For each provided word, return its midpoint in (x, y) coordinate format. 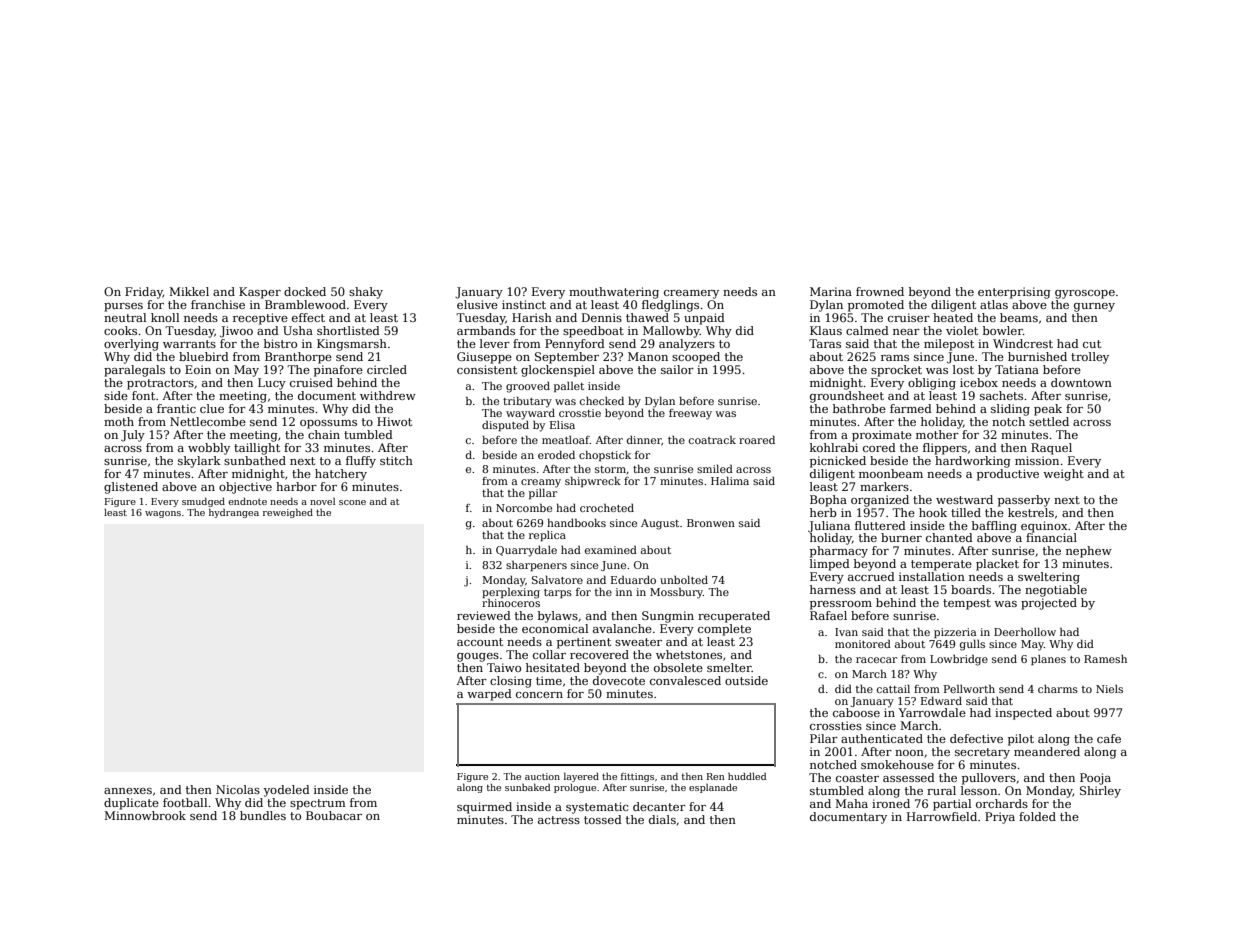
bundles (263, 815)
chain (324, 434)
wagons (163, 514)
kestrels (1031, 512)
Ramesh (1105, 659)
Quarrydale (526, 551)
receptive (260, 319)
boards (971, 589)
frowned (880, 291)
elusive (477, 304)
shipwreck (593, 482)
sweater (638, 642)
